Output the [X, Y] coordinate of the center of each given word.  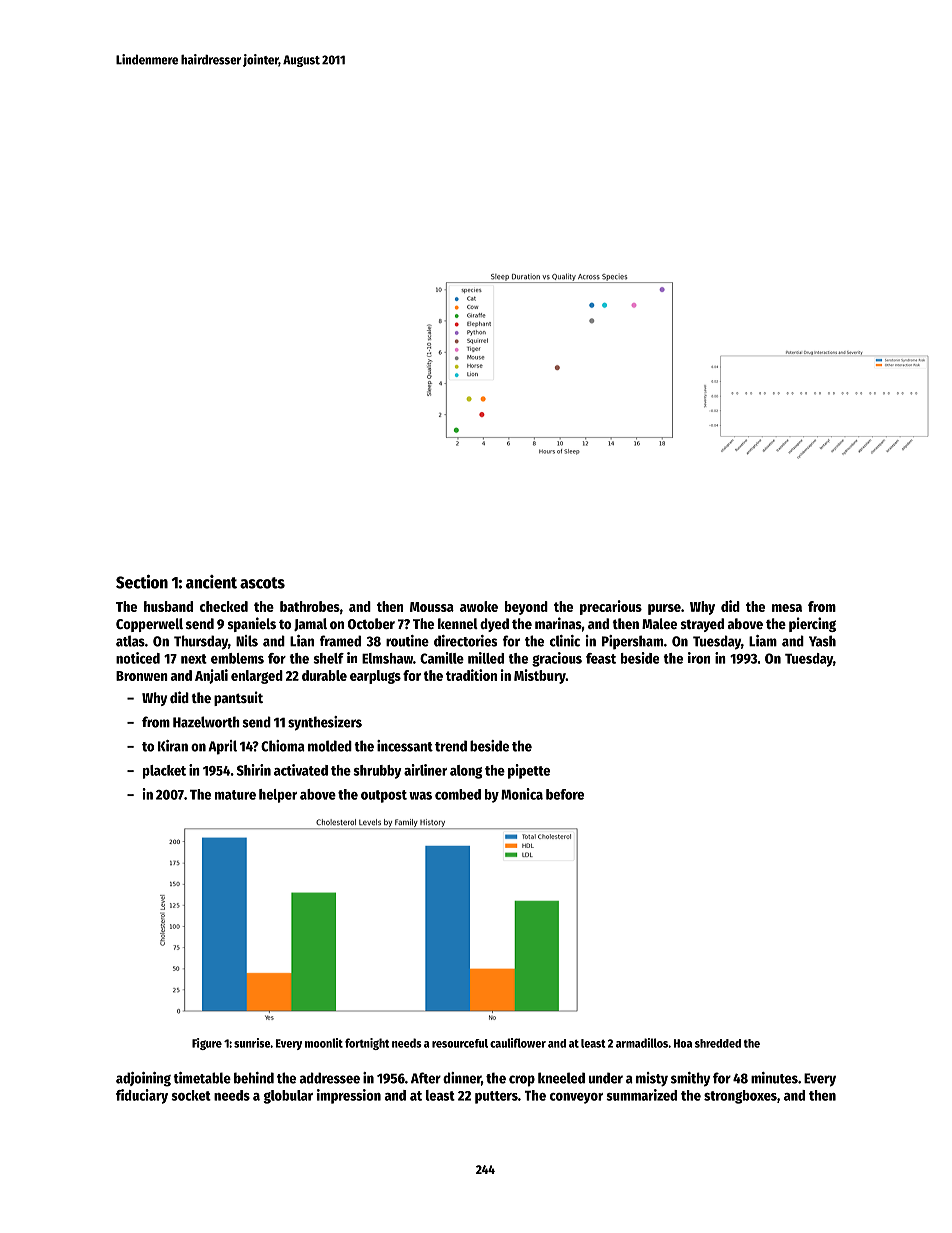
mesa [787, 608]
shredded [718, 1043]
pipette [529, 771]
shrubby [377, 772]
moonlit [324, 1043]
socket [191, 1095]
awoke [479, 606]
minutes [774, 1078]
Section [142, 582]
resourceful [460, 1043]
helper [278, 796]
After [426, 1078]
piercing [812, 624]
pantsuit [238, 698]
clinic [565, 641]
